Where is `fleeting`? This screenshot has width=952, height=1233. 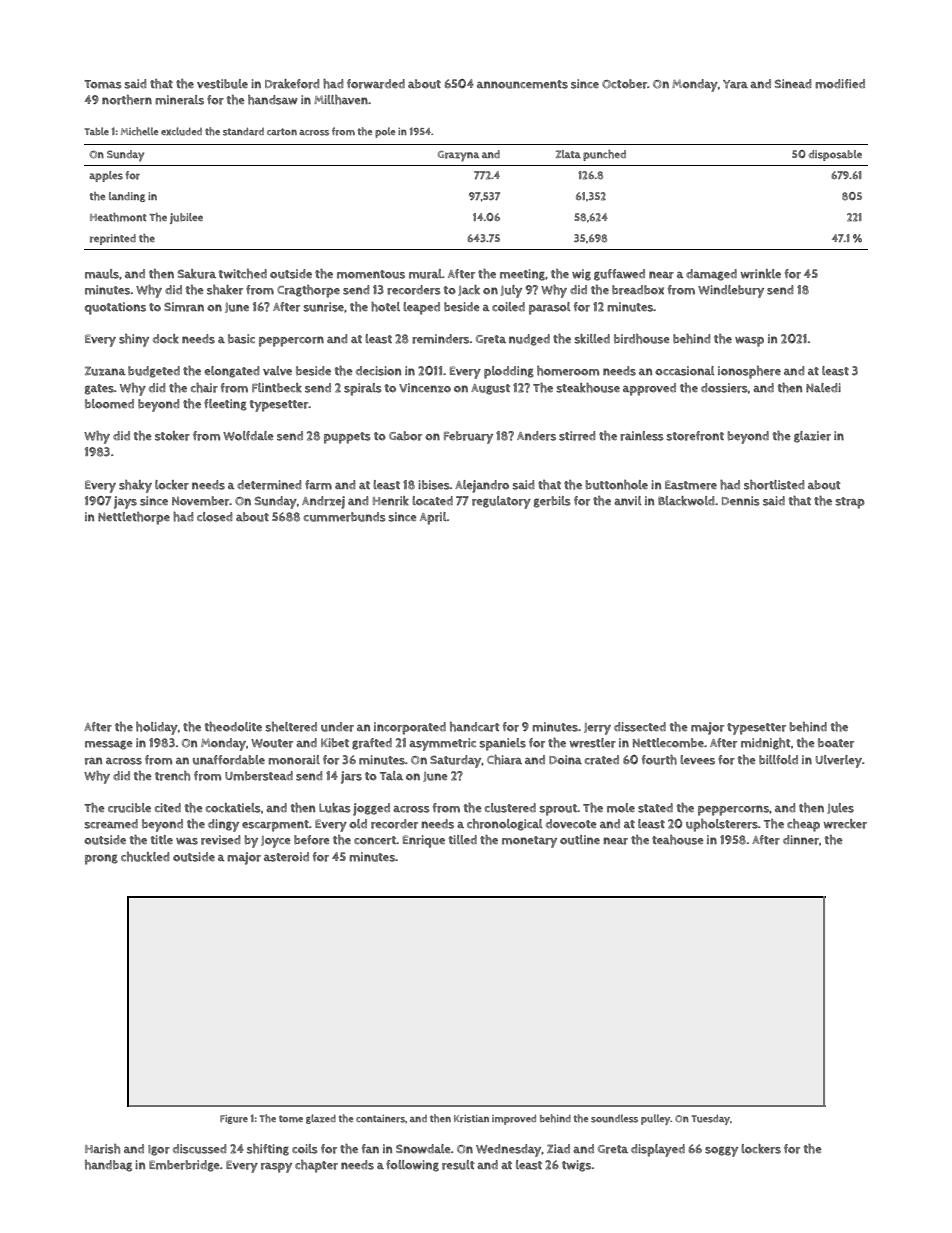 fleeting is located at coordinates (225, 405).
